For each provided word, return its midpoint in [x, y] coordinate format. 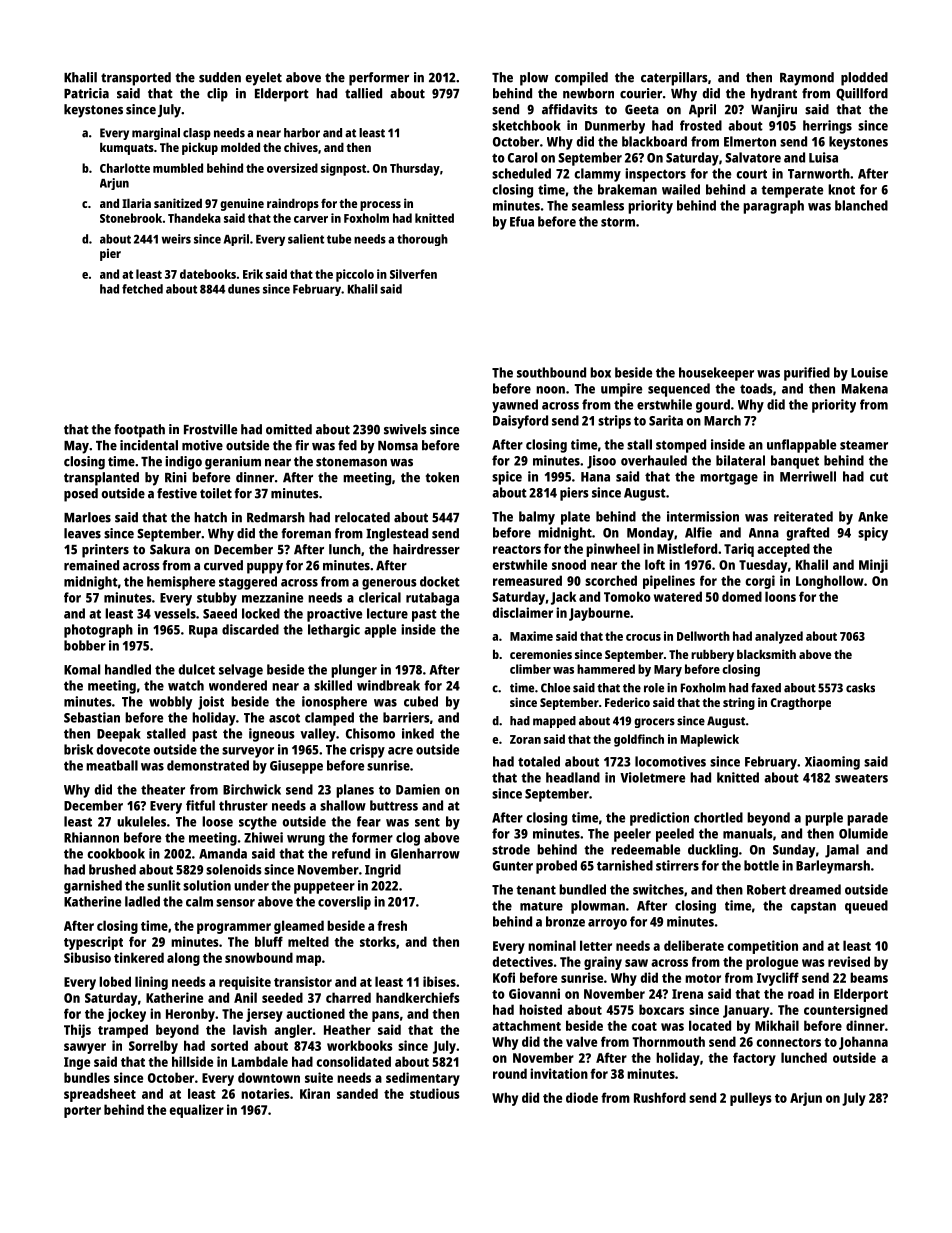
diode [582, 1097]
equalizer [197, 1111]
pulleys [751, 1099]
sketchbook [526, 125]
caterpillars [674, 79]
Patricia [86, 93]
